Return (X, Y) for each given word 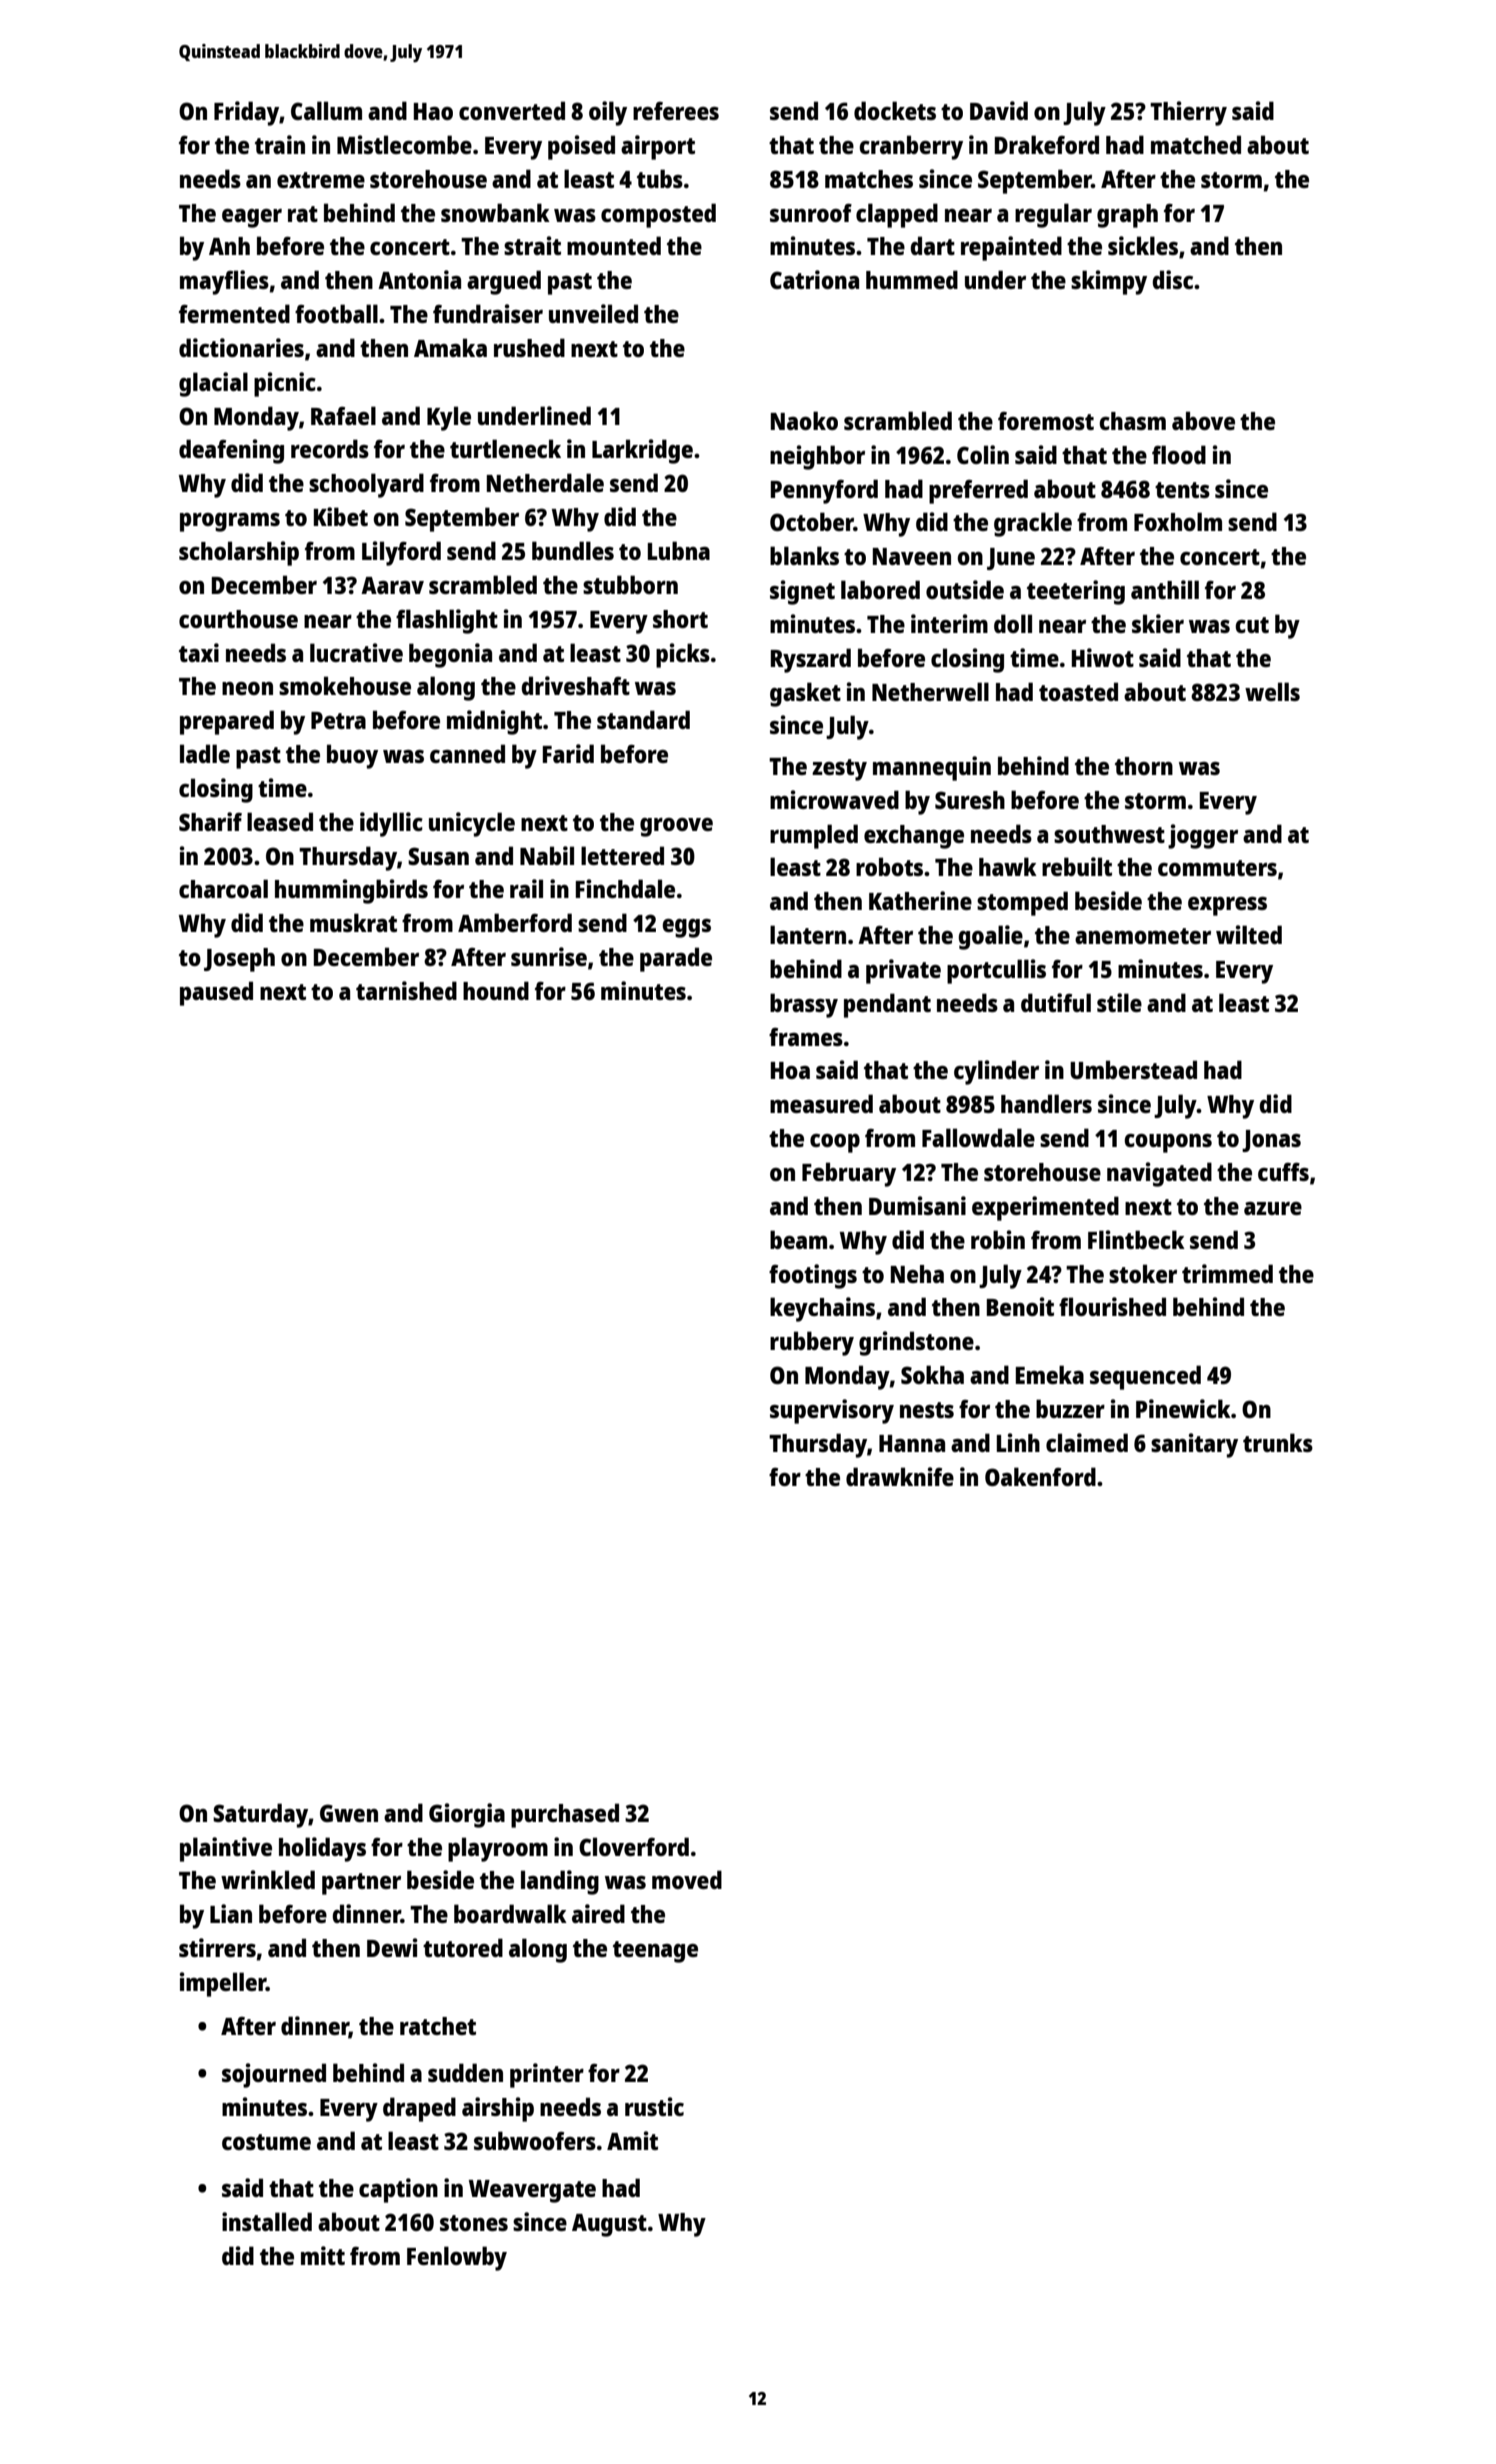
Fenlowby (457, 2258)
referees (676, 111)
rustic (654, 2106)
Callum (326, 110)
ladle (205, 753)
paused (216, 993)
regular (1053, 215)
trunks (1278, 1442)
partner (361, 1884)
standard (643, 719)
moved (687, 1879)
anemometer (1143, 936)
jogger (1203, 836)
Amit (632, 2140)
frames (806, 1037)
